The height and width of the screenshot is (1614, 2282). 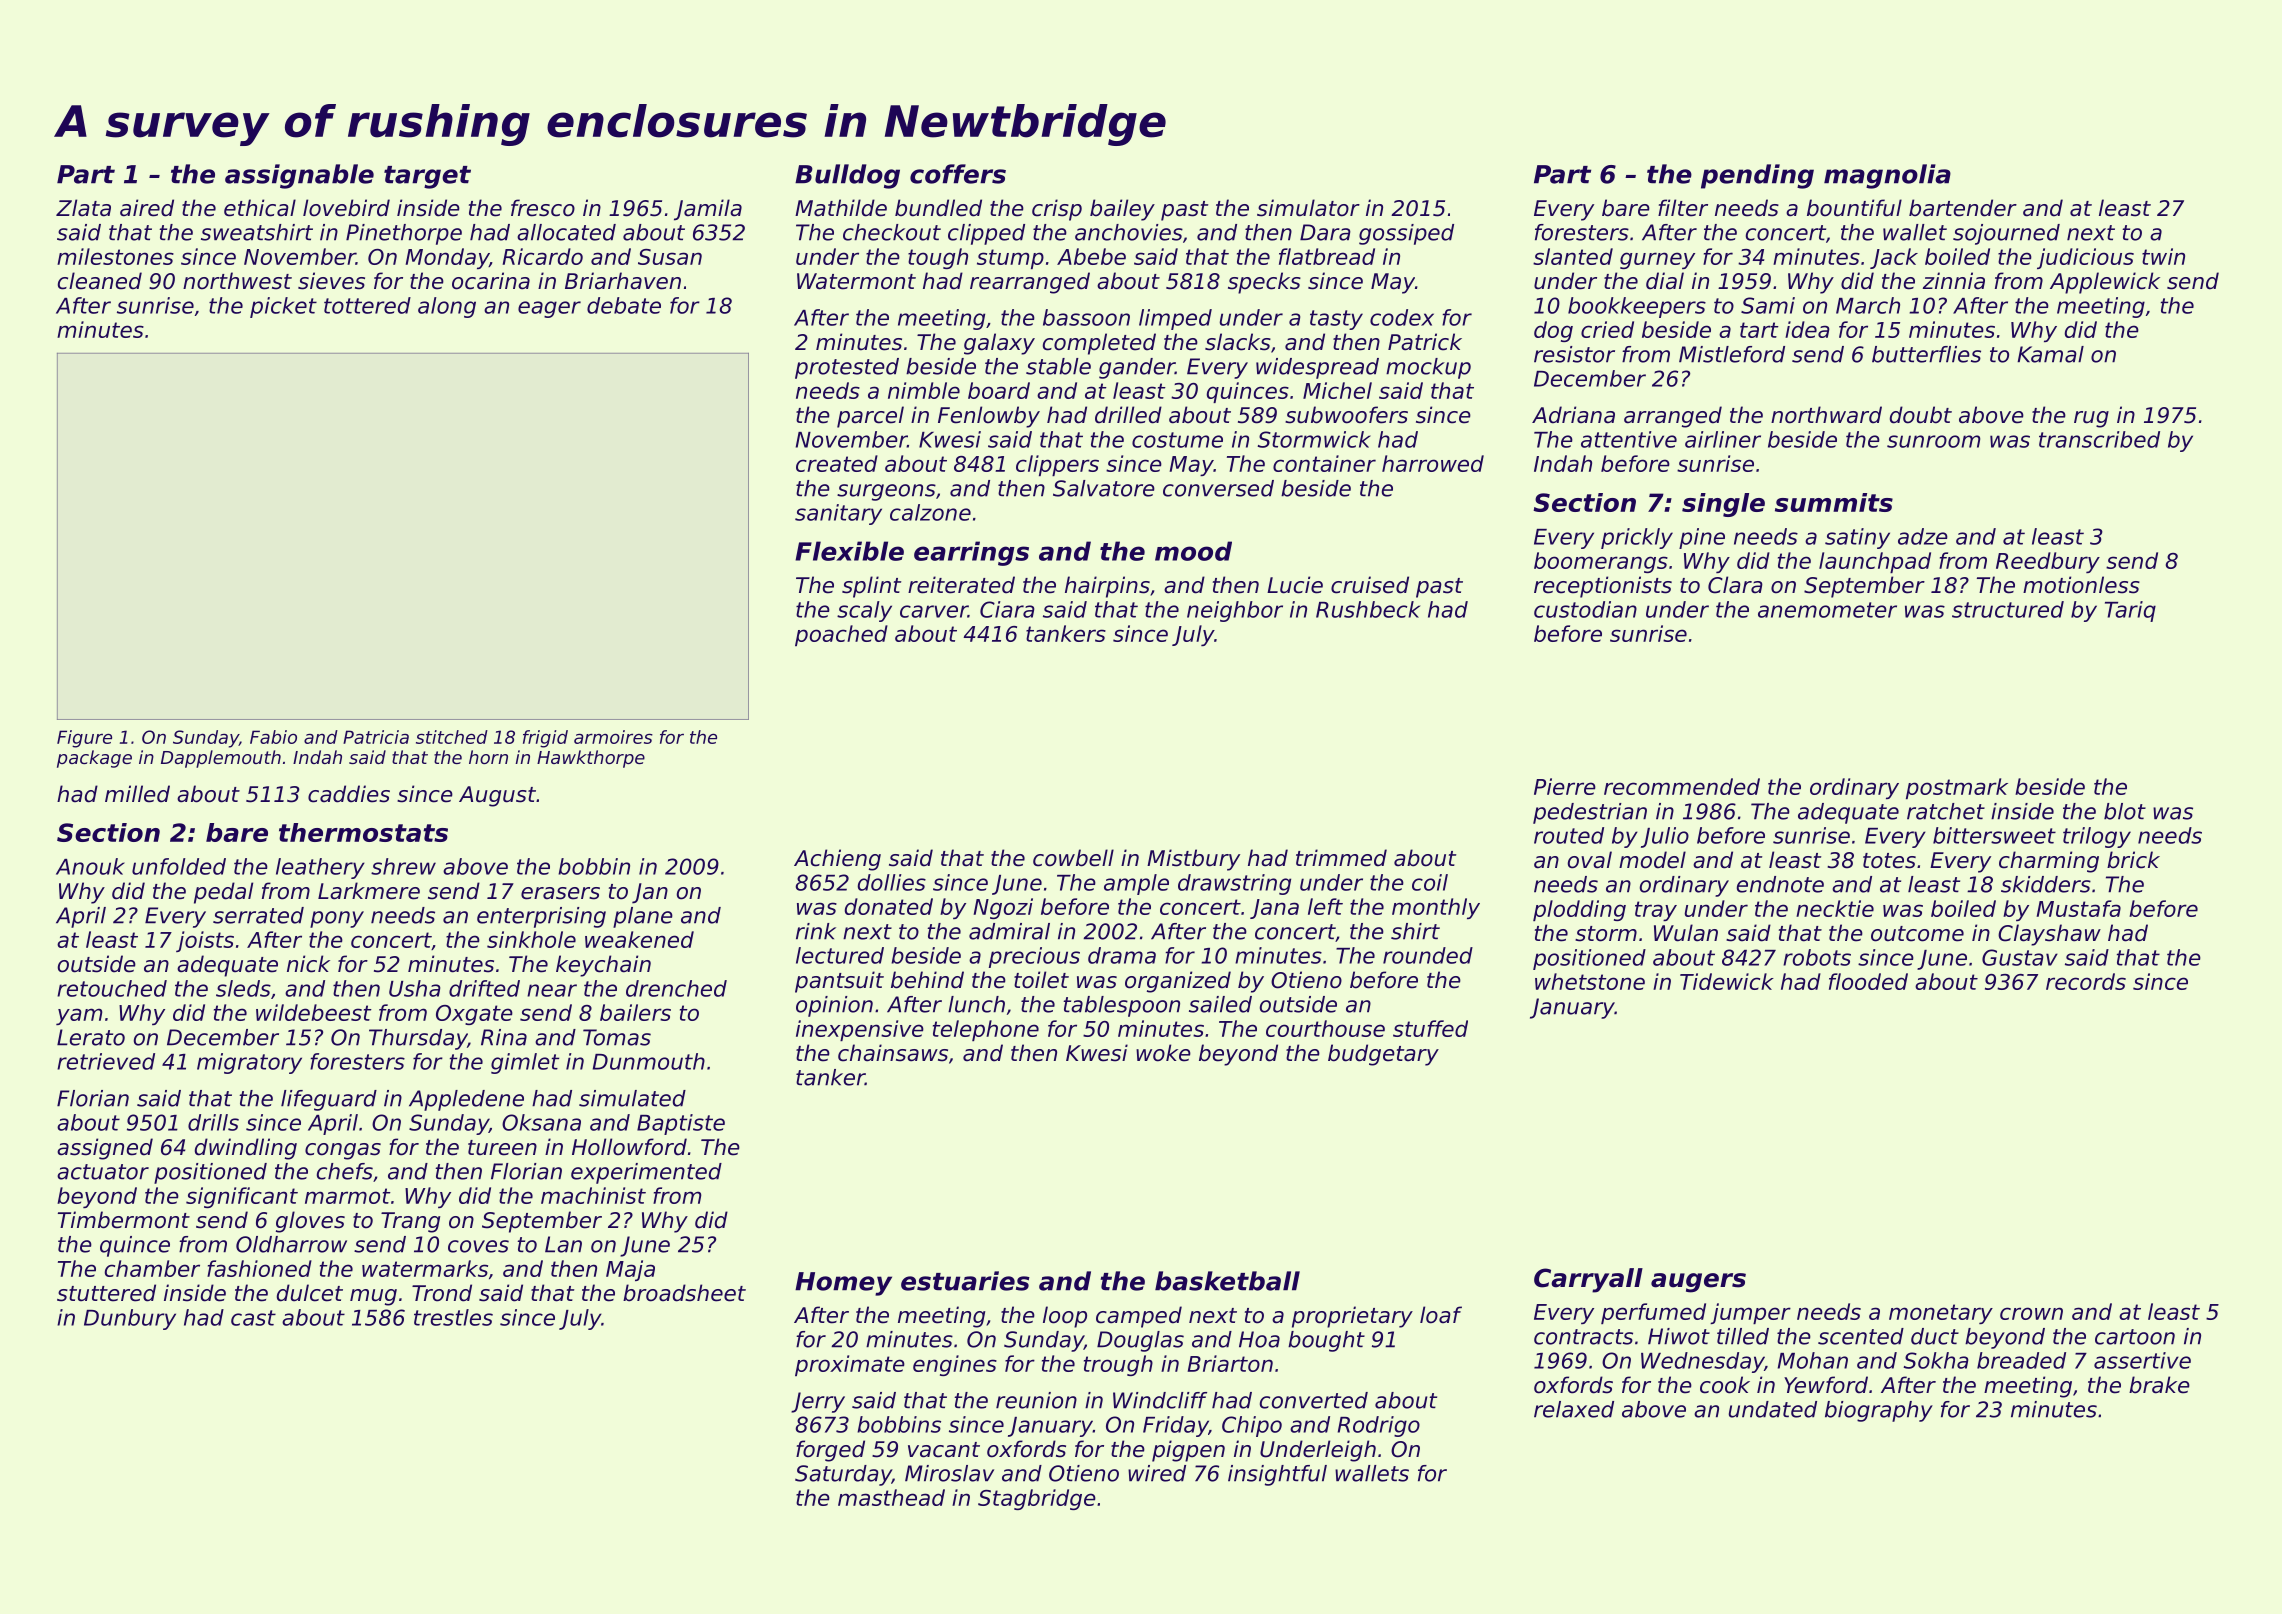 What do you see at coordinates (891, 1497) in the screenshot?
I see `masthead` at bounding box center [891, 1497].
